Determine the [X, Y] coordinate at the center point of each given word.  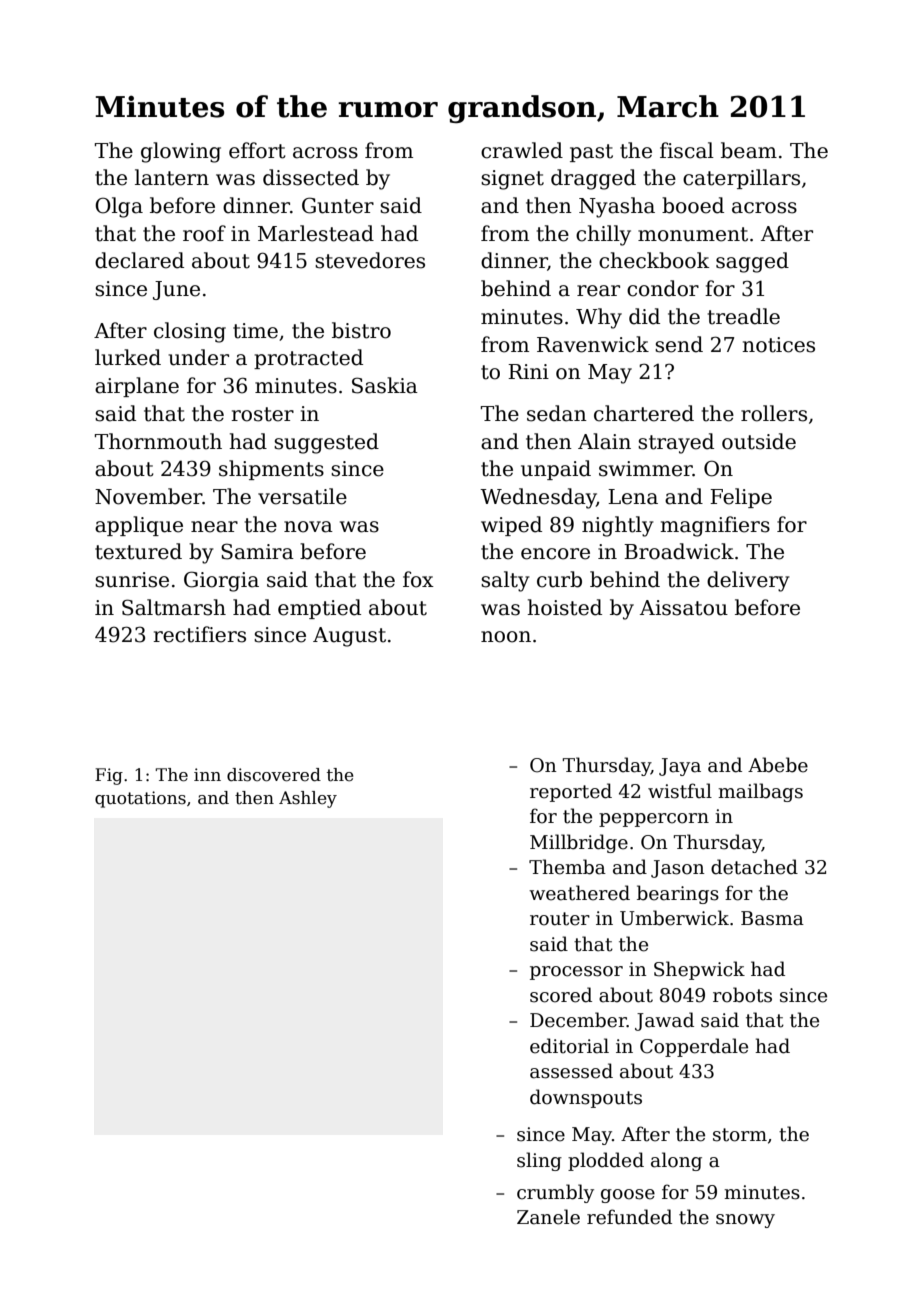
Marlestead [316, 233]
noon [506, 637]
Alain [604, 441]
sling [539, 1161]
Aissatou [684, 608]
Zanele [548, 1217]
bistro [361, 330]
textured [138, 551]
